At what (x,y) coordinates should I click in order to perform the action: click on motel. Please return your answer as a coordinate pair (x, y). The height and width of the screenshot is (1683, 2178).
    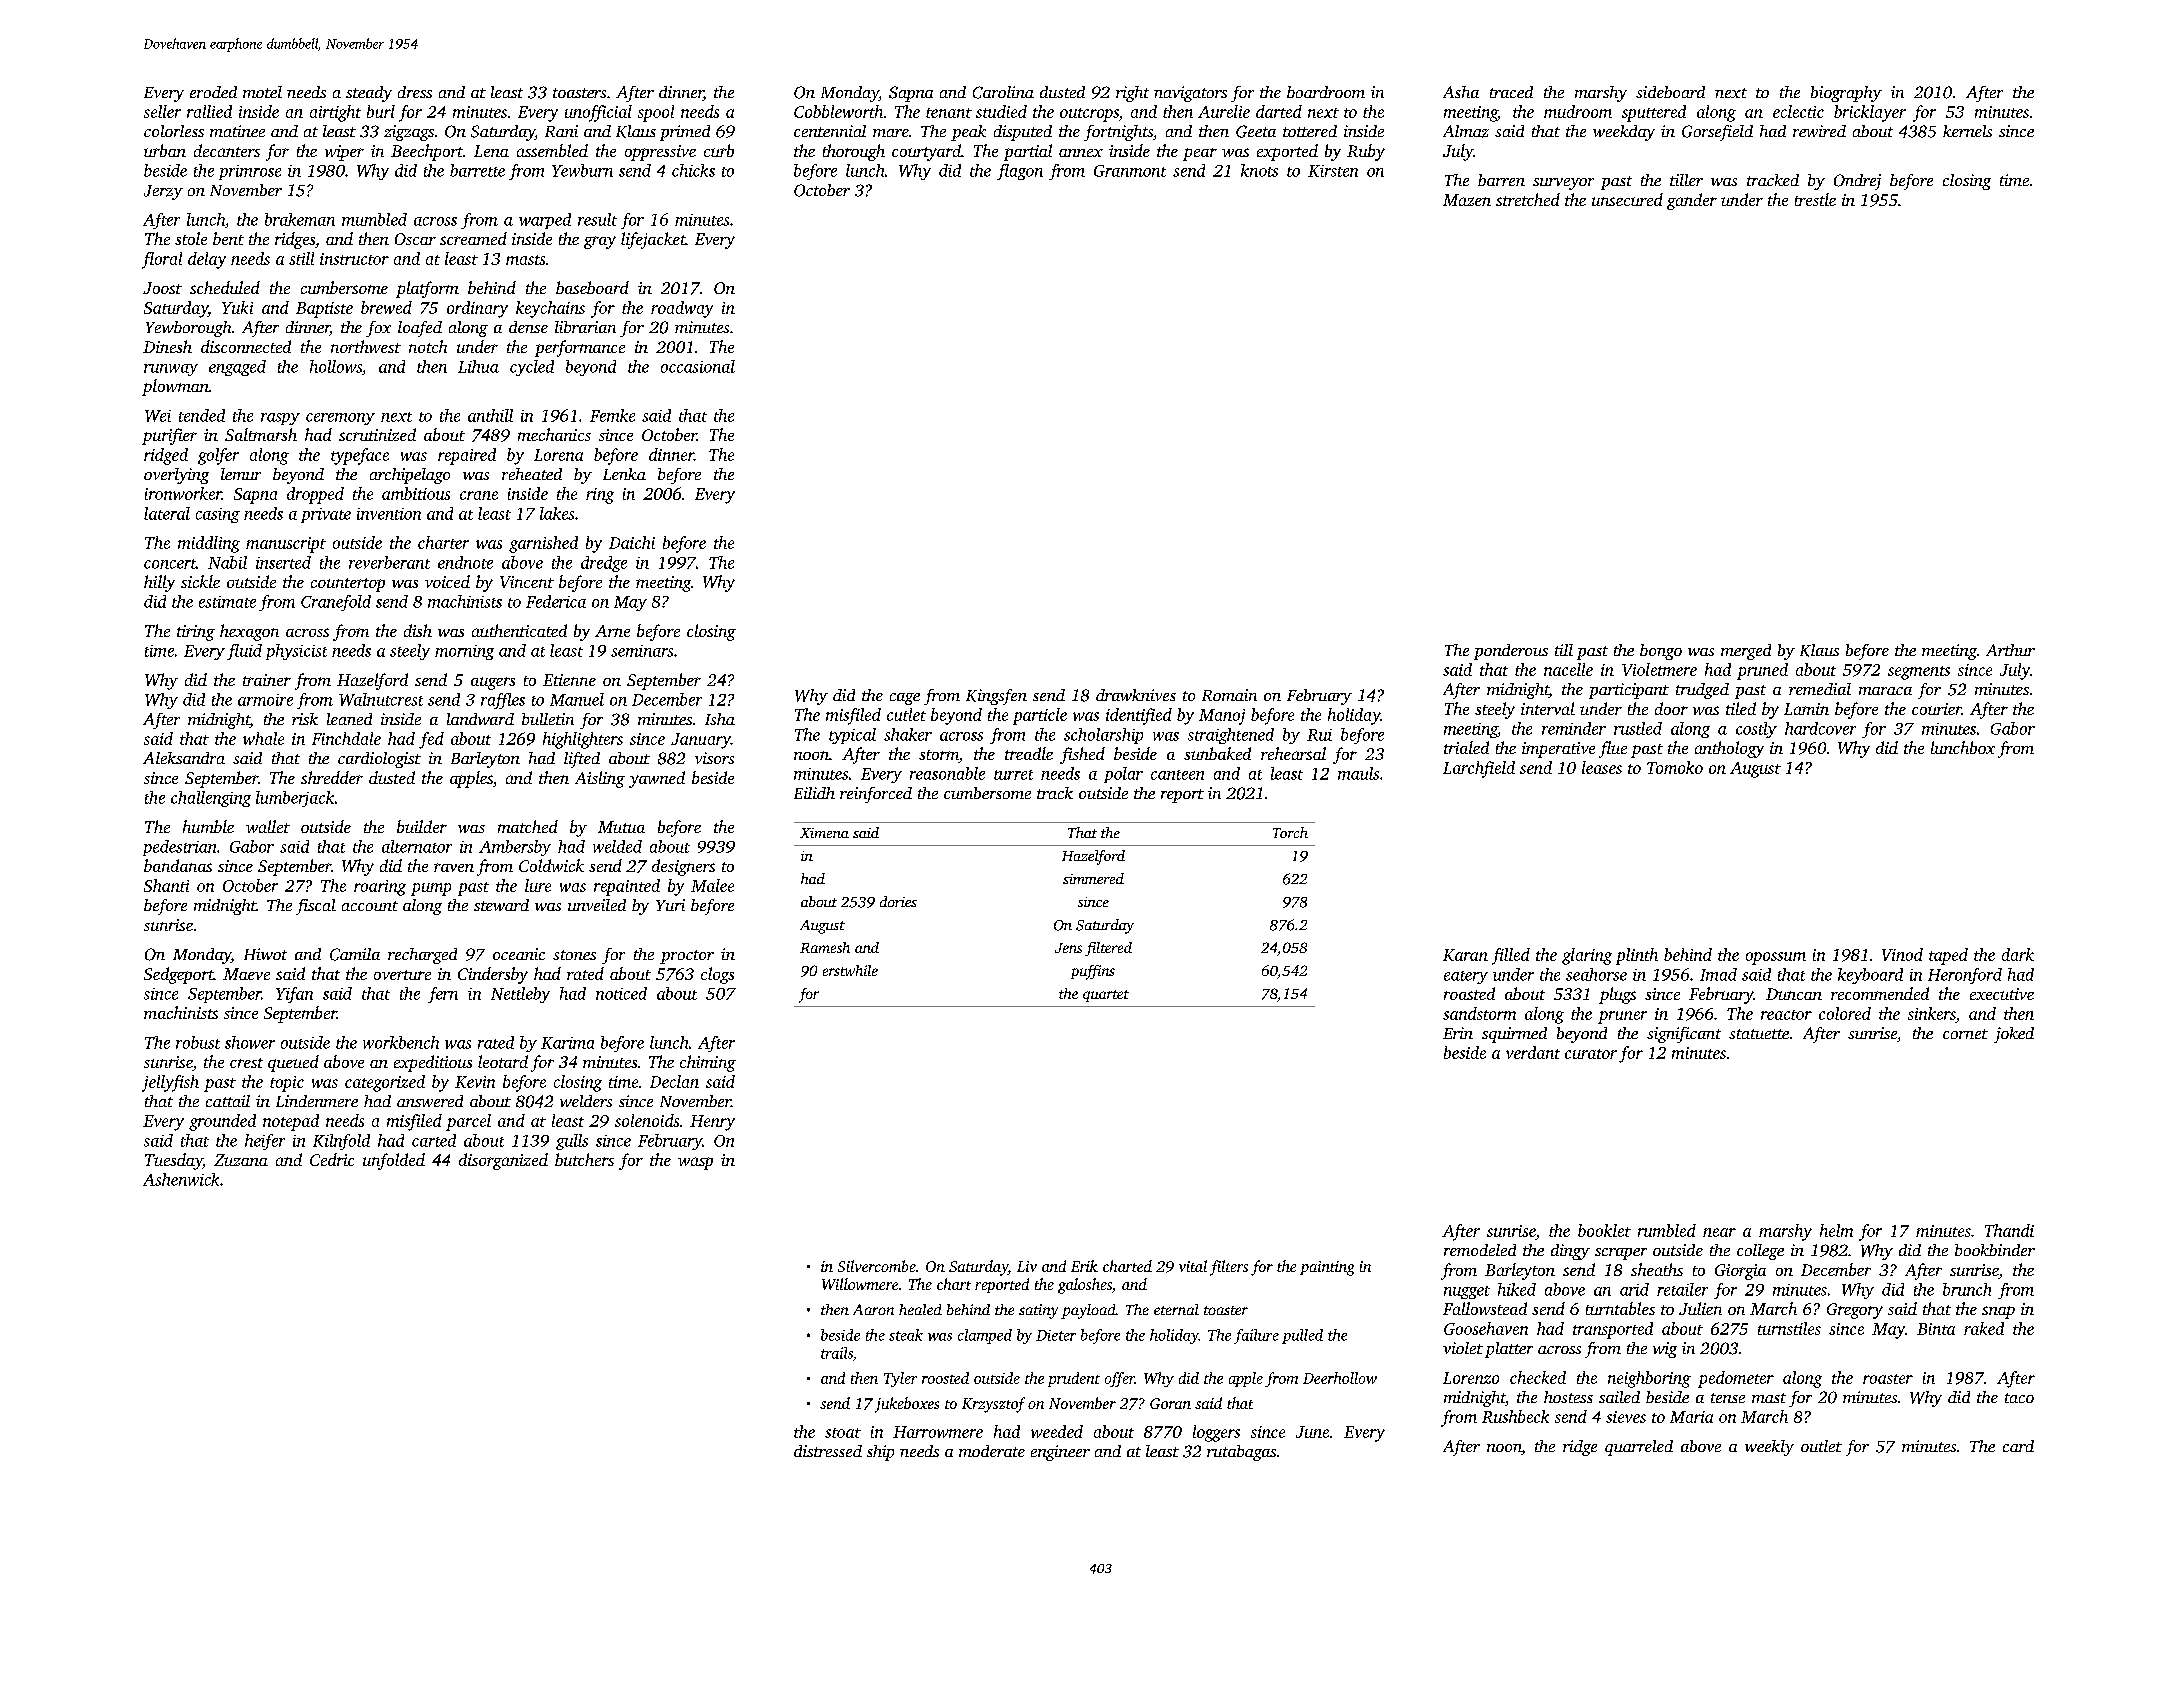
    Looking at the image, I should click on (262, 92).
